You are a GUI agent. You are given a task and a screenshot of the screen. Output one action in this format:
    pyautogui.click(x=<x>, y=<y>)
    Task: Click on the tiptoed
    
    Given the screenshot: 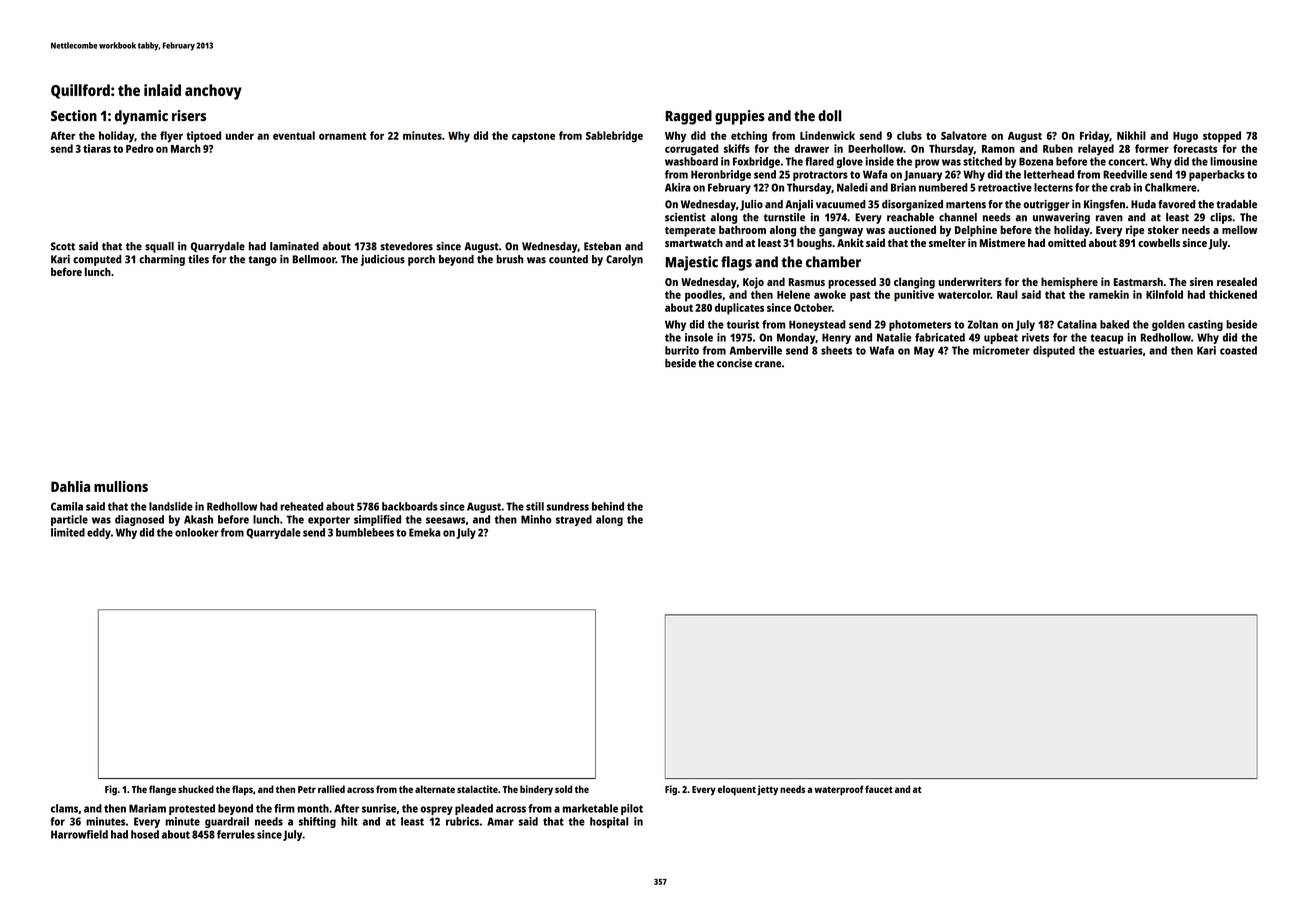 What is the action you would take?
    pyautogui.click(x=203, y=137)
